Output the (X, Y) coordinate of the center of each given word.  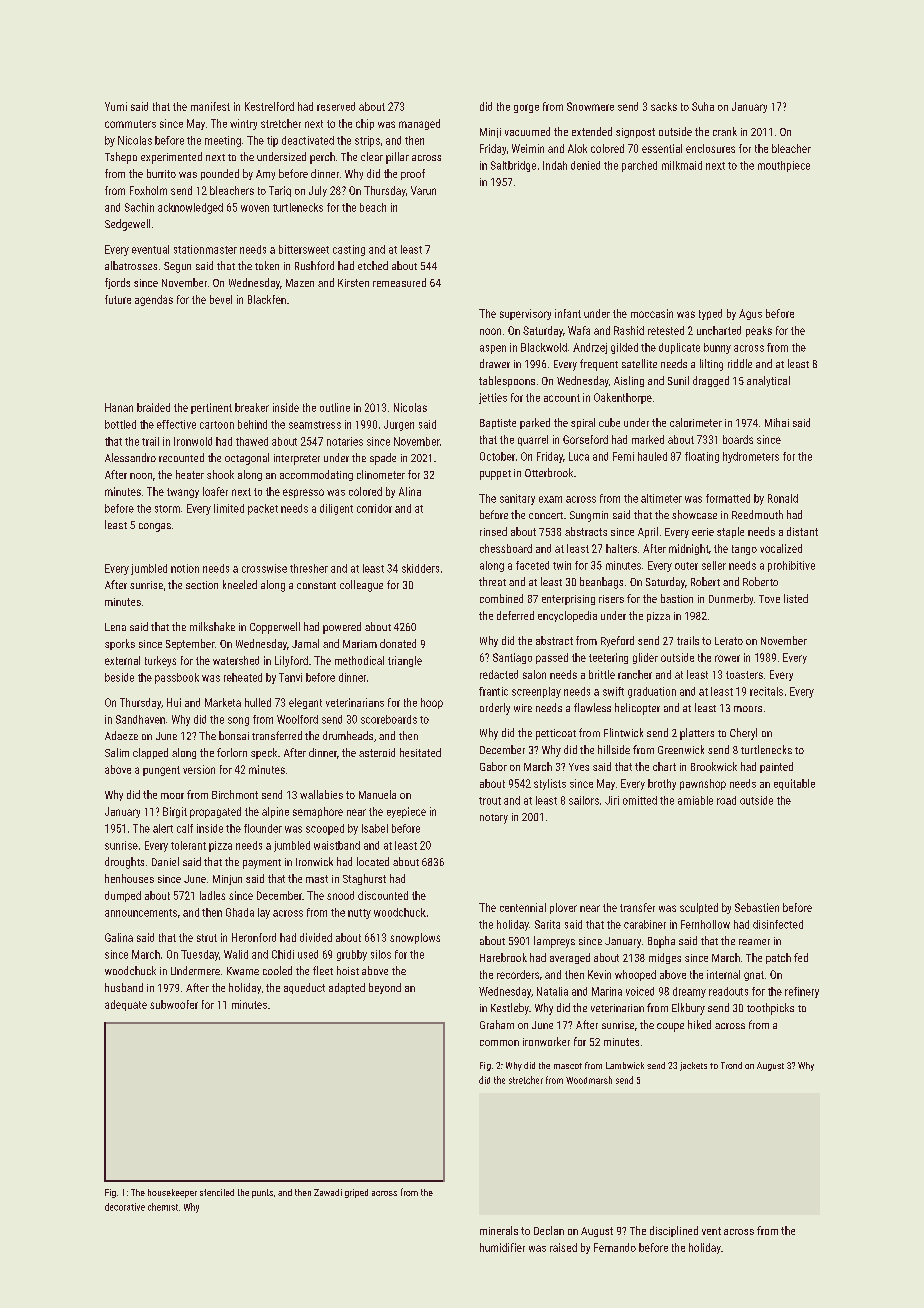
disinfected (778, 924)
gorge (526, 108)
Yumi (116, 106)
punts (262, 1193)
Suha (703, 106)
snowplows (415, 938)
